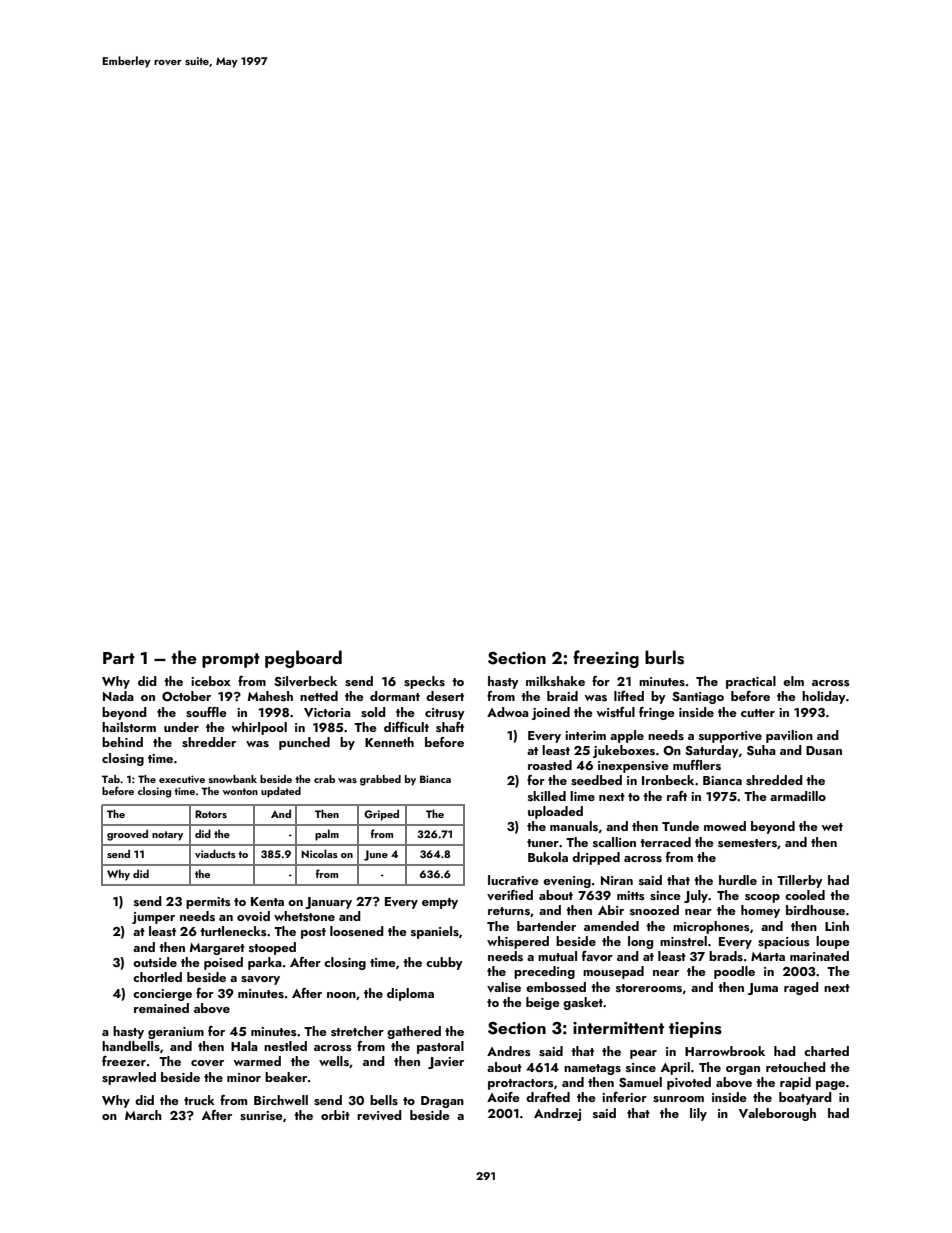 Image resolution: width=952 pixels, height=1233 pixels. What do you see at coordinates (543, 843) in the screenshot?
I see `tuner` at bounding box center [543, 843].
